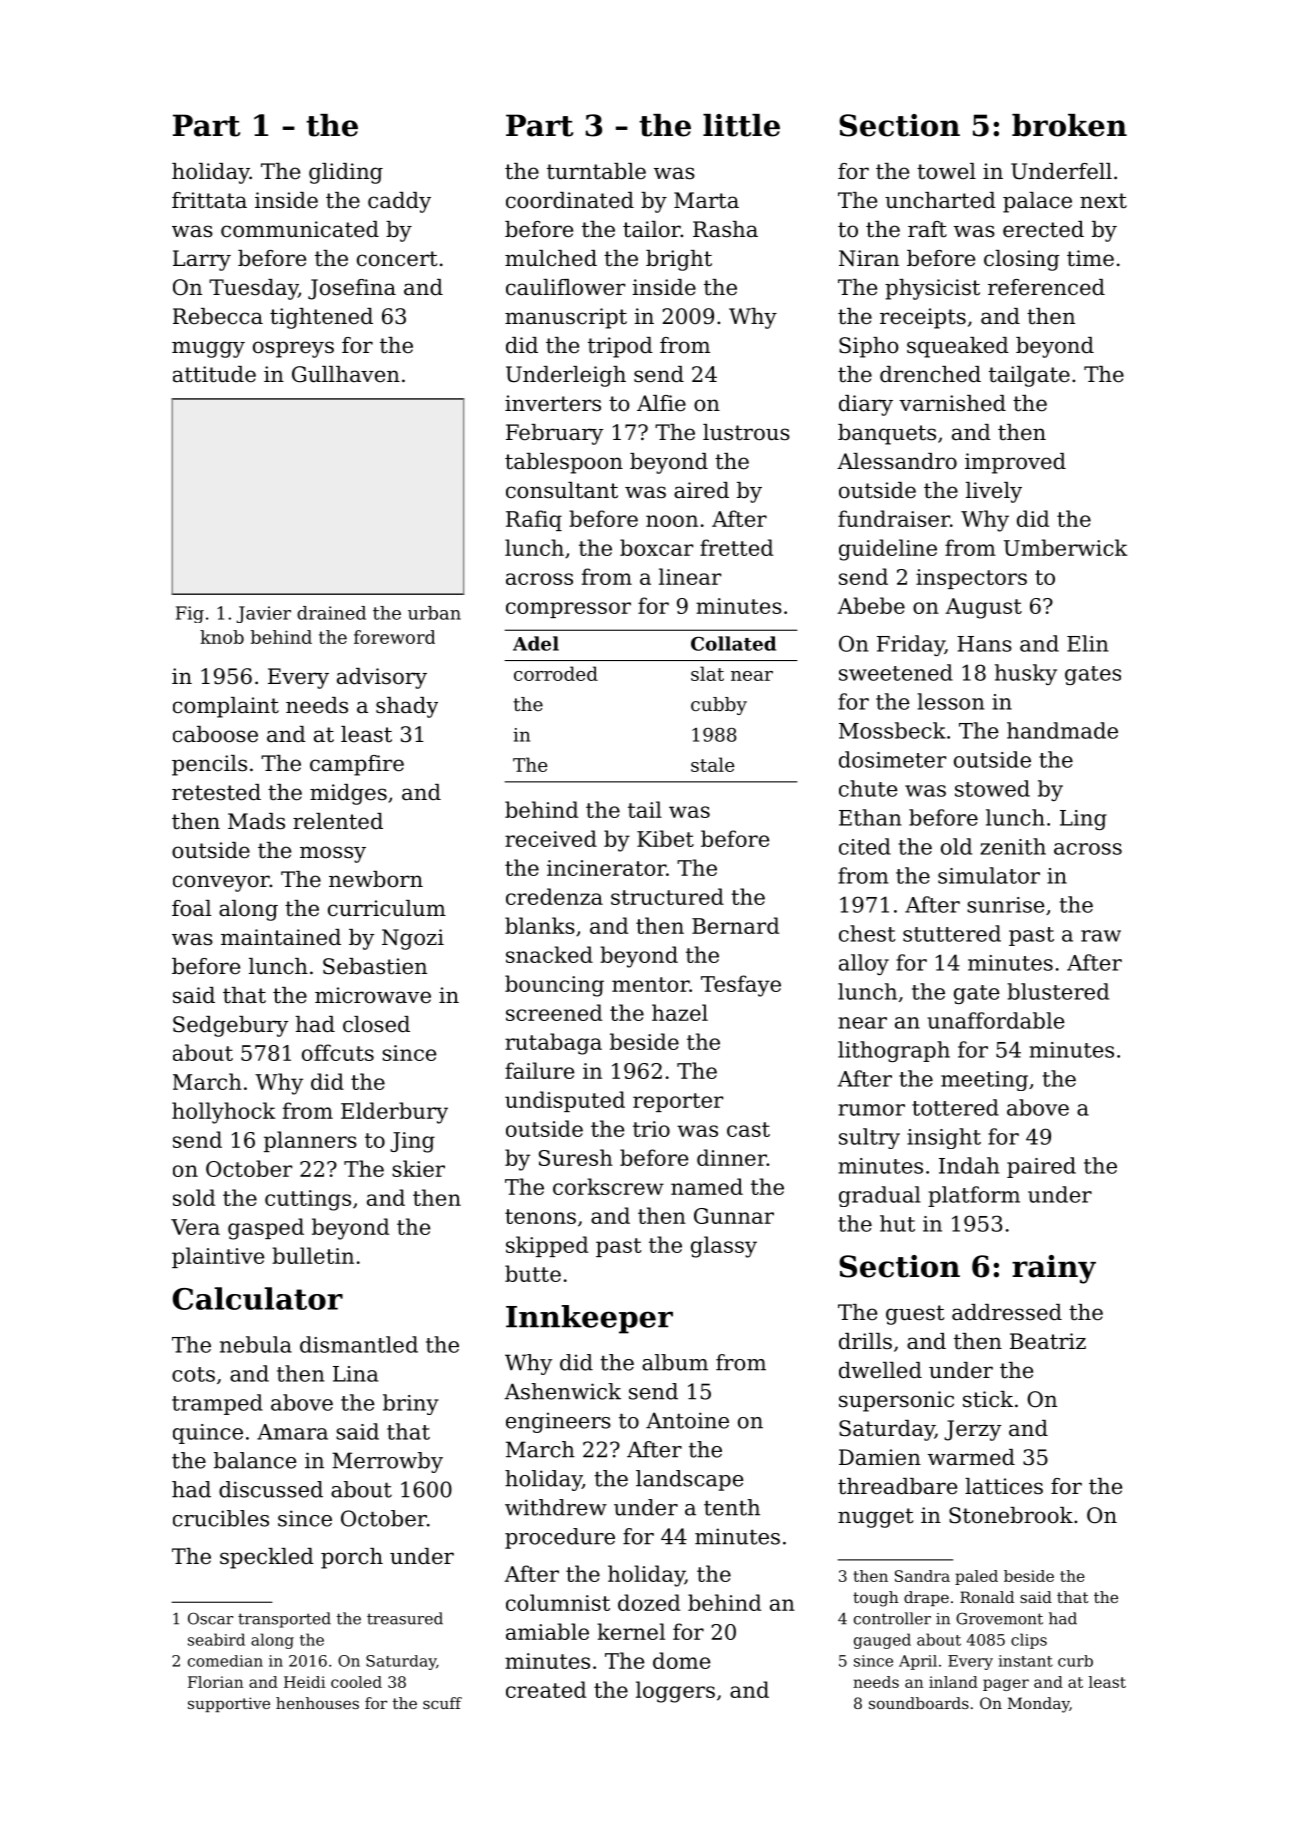  Describe the element at coordinates (679, 260) in the screenshot. I see `bright` at that location.
